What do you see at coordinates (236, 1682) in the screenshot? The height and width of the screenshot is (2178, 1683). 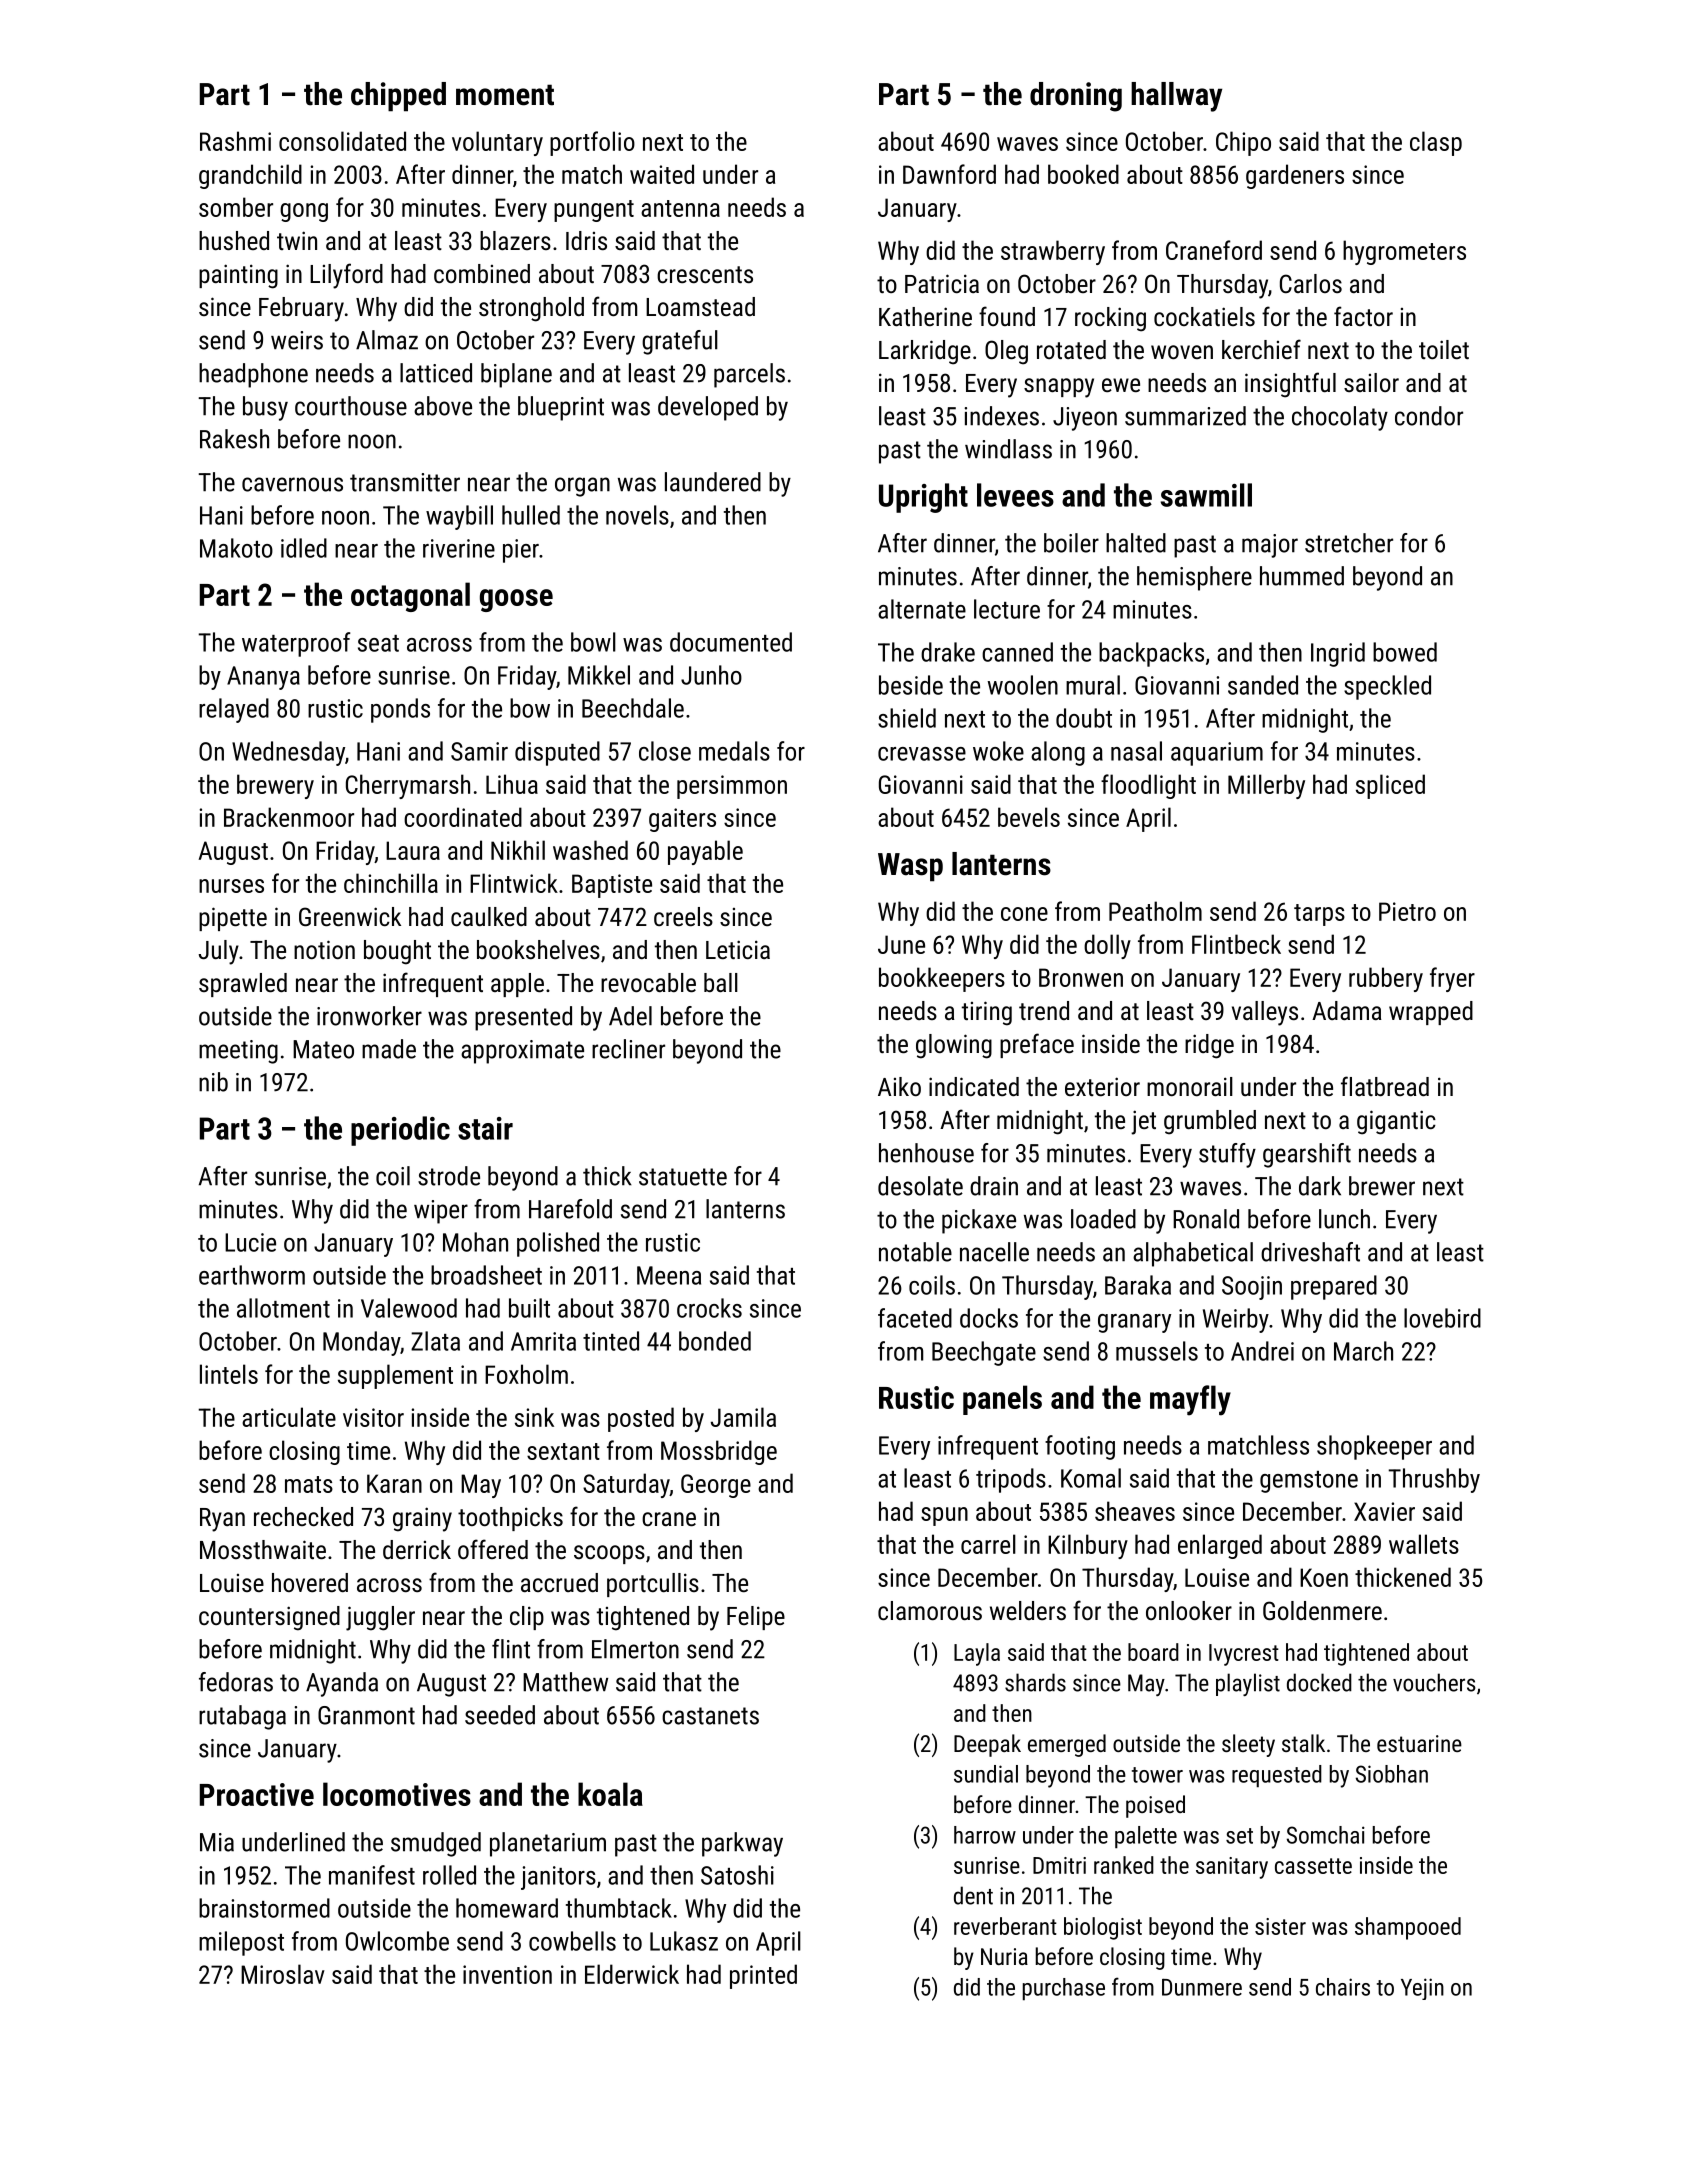 I see `fedoras` at bounding box center [236, 1682].
